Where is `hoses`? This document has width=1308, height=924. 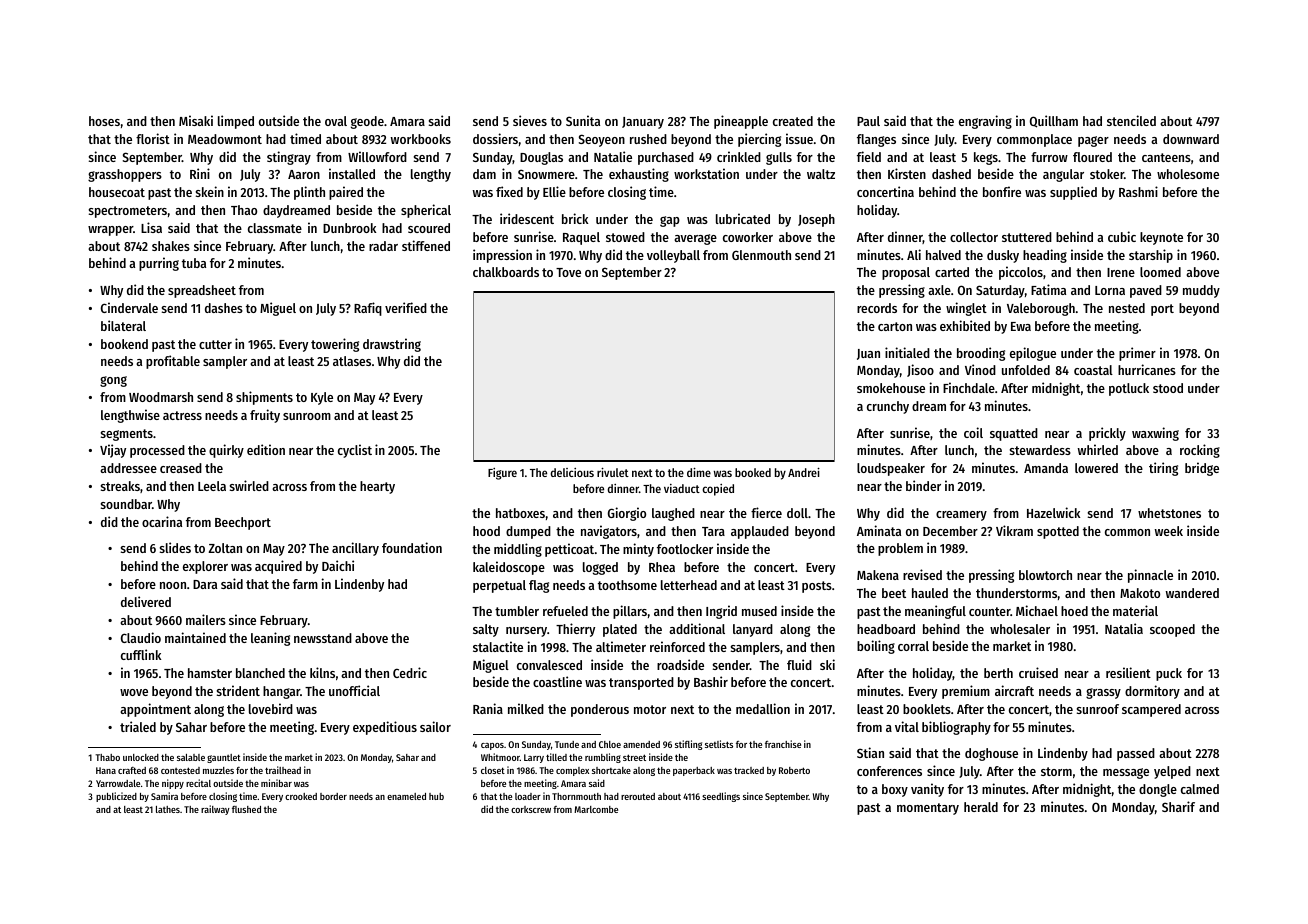 hoses is located at coordinates (104, 121).
